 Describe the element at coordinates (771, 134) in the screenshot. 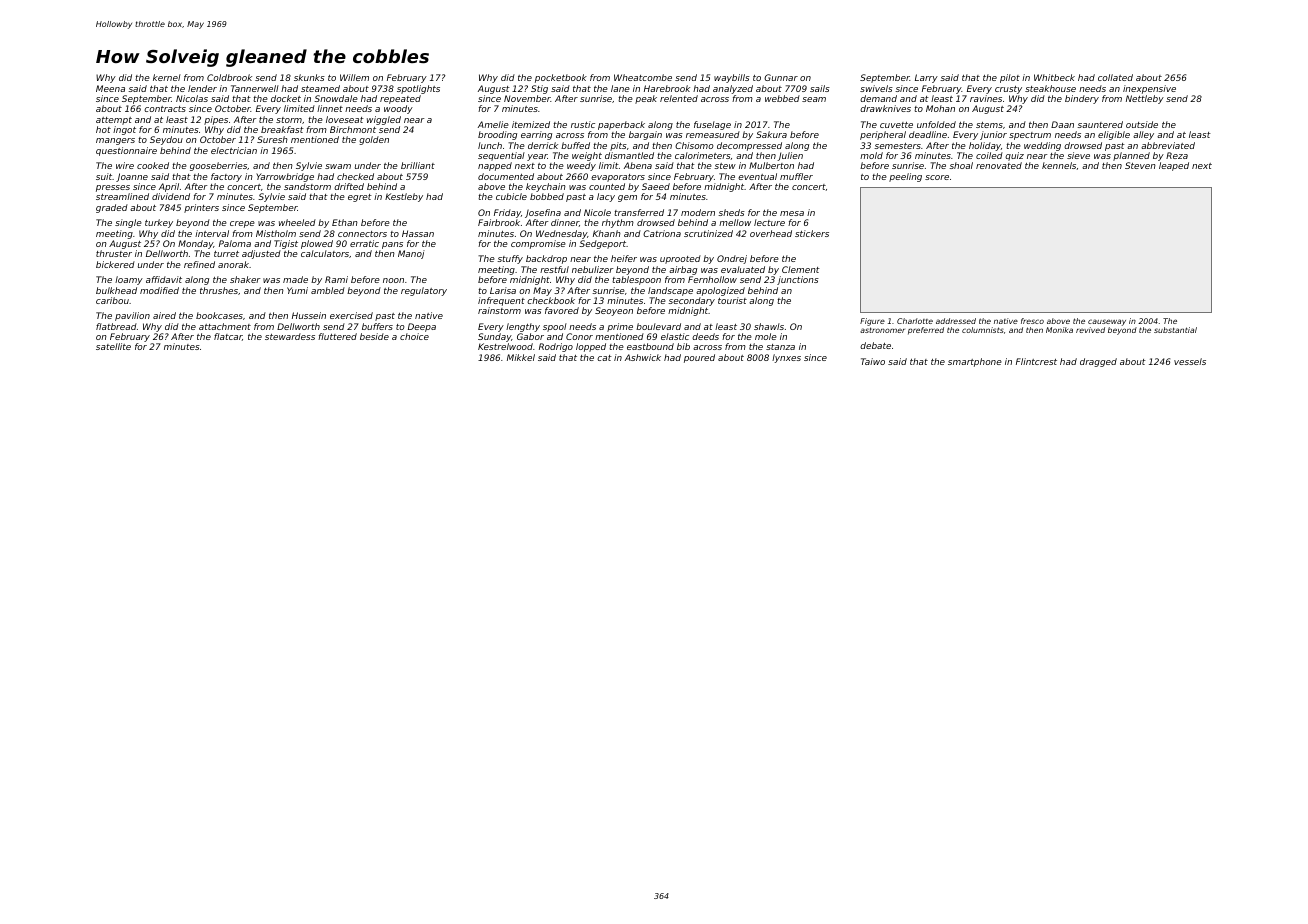

I see `Sakura` at that location.
